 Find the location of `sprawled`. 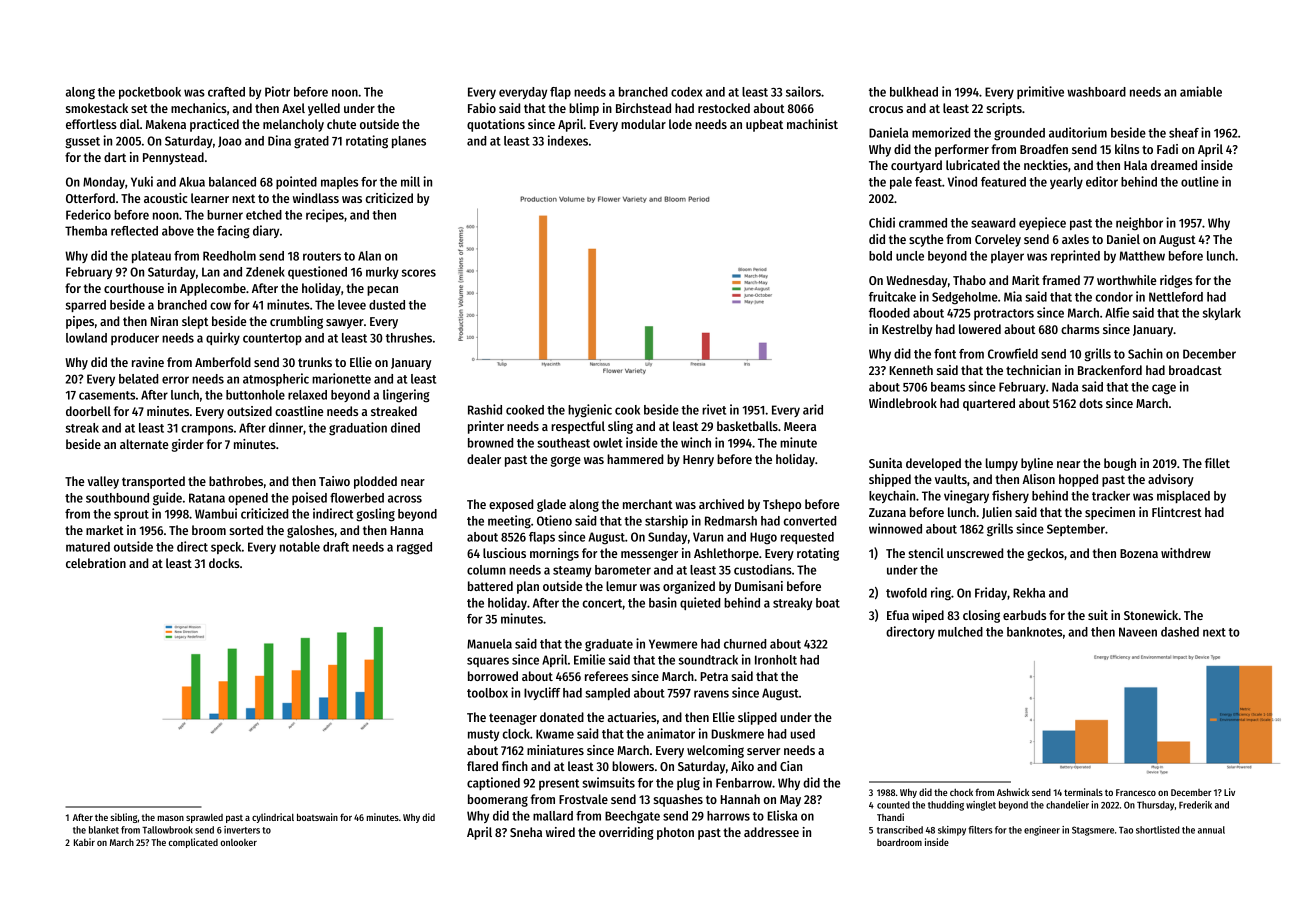

sprawled is located at coordinates (204, 818).
